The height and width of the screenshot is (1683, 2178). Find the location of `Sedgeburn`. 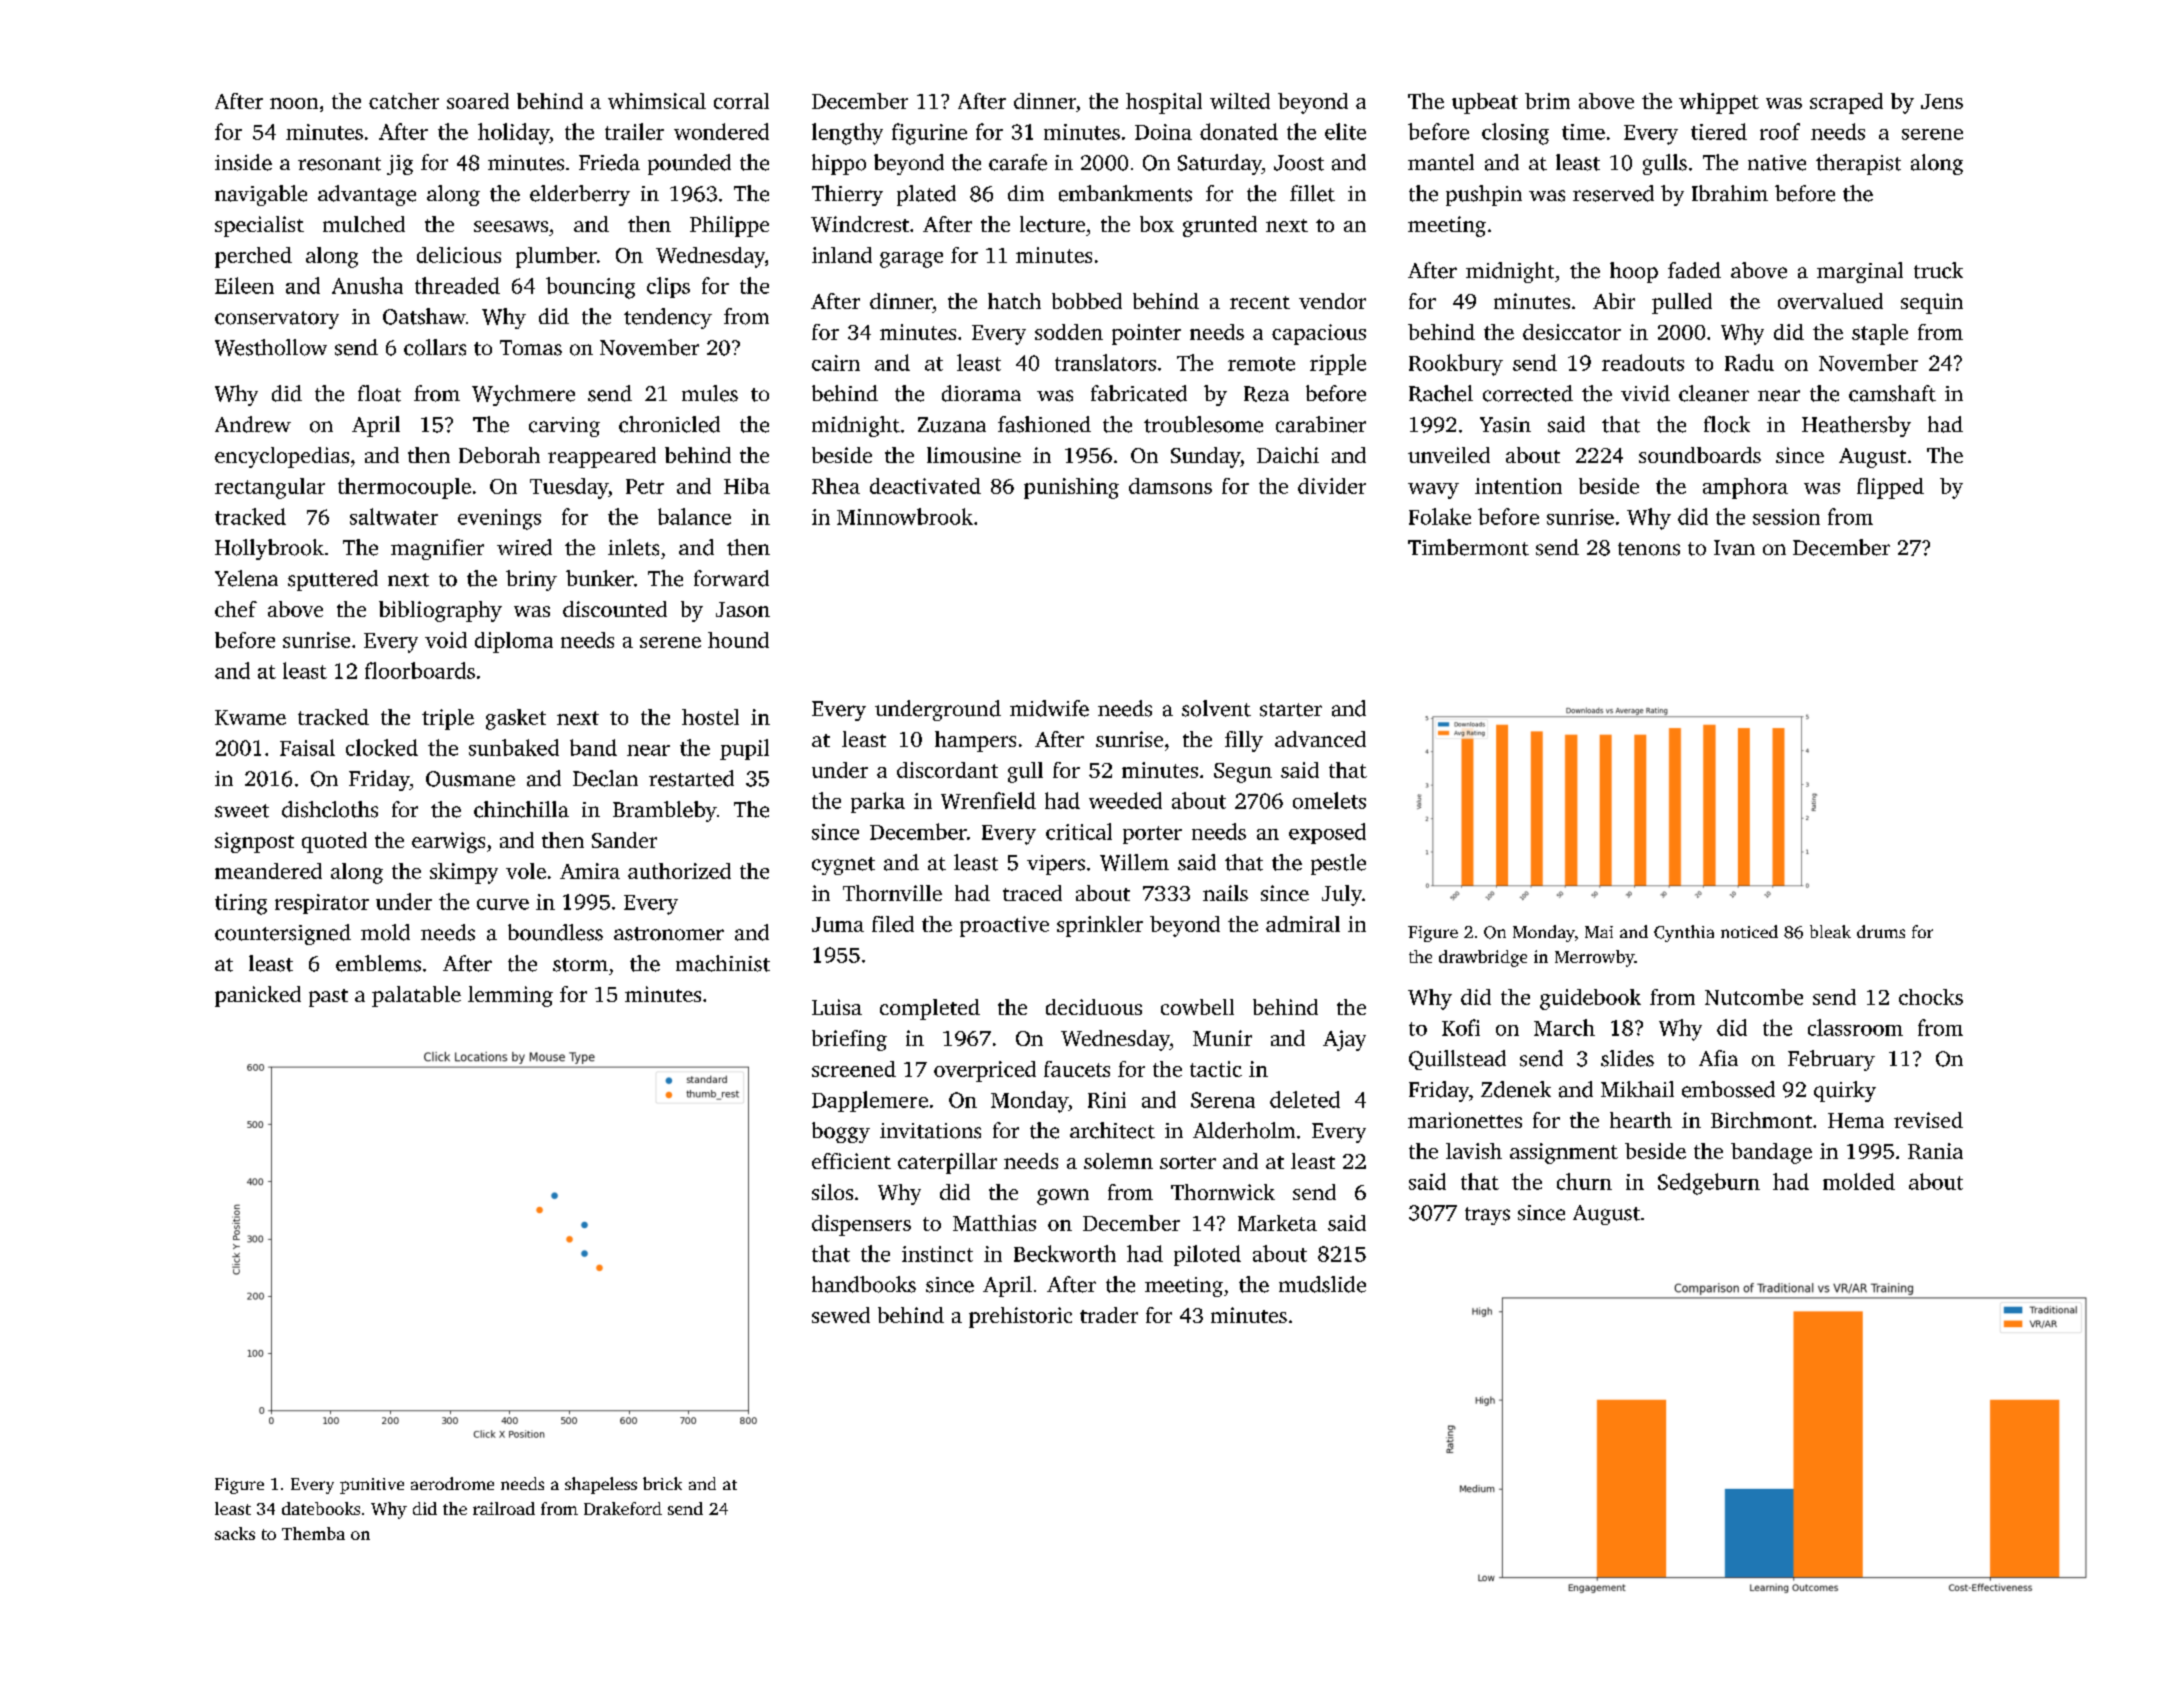

Sedgeburn is located at coordinates (1709, 1184).
